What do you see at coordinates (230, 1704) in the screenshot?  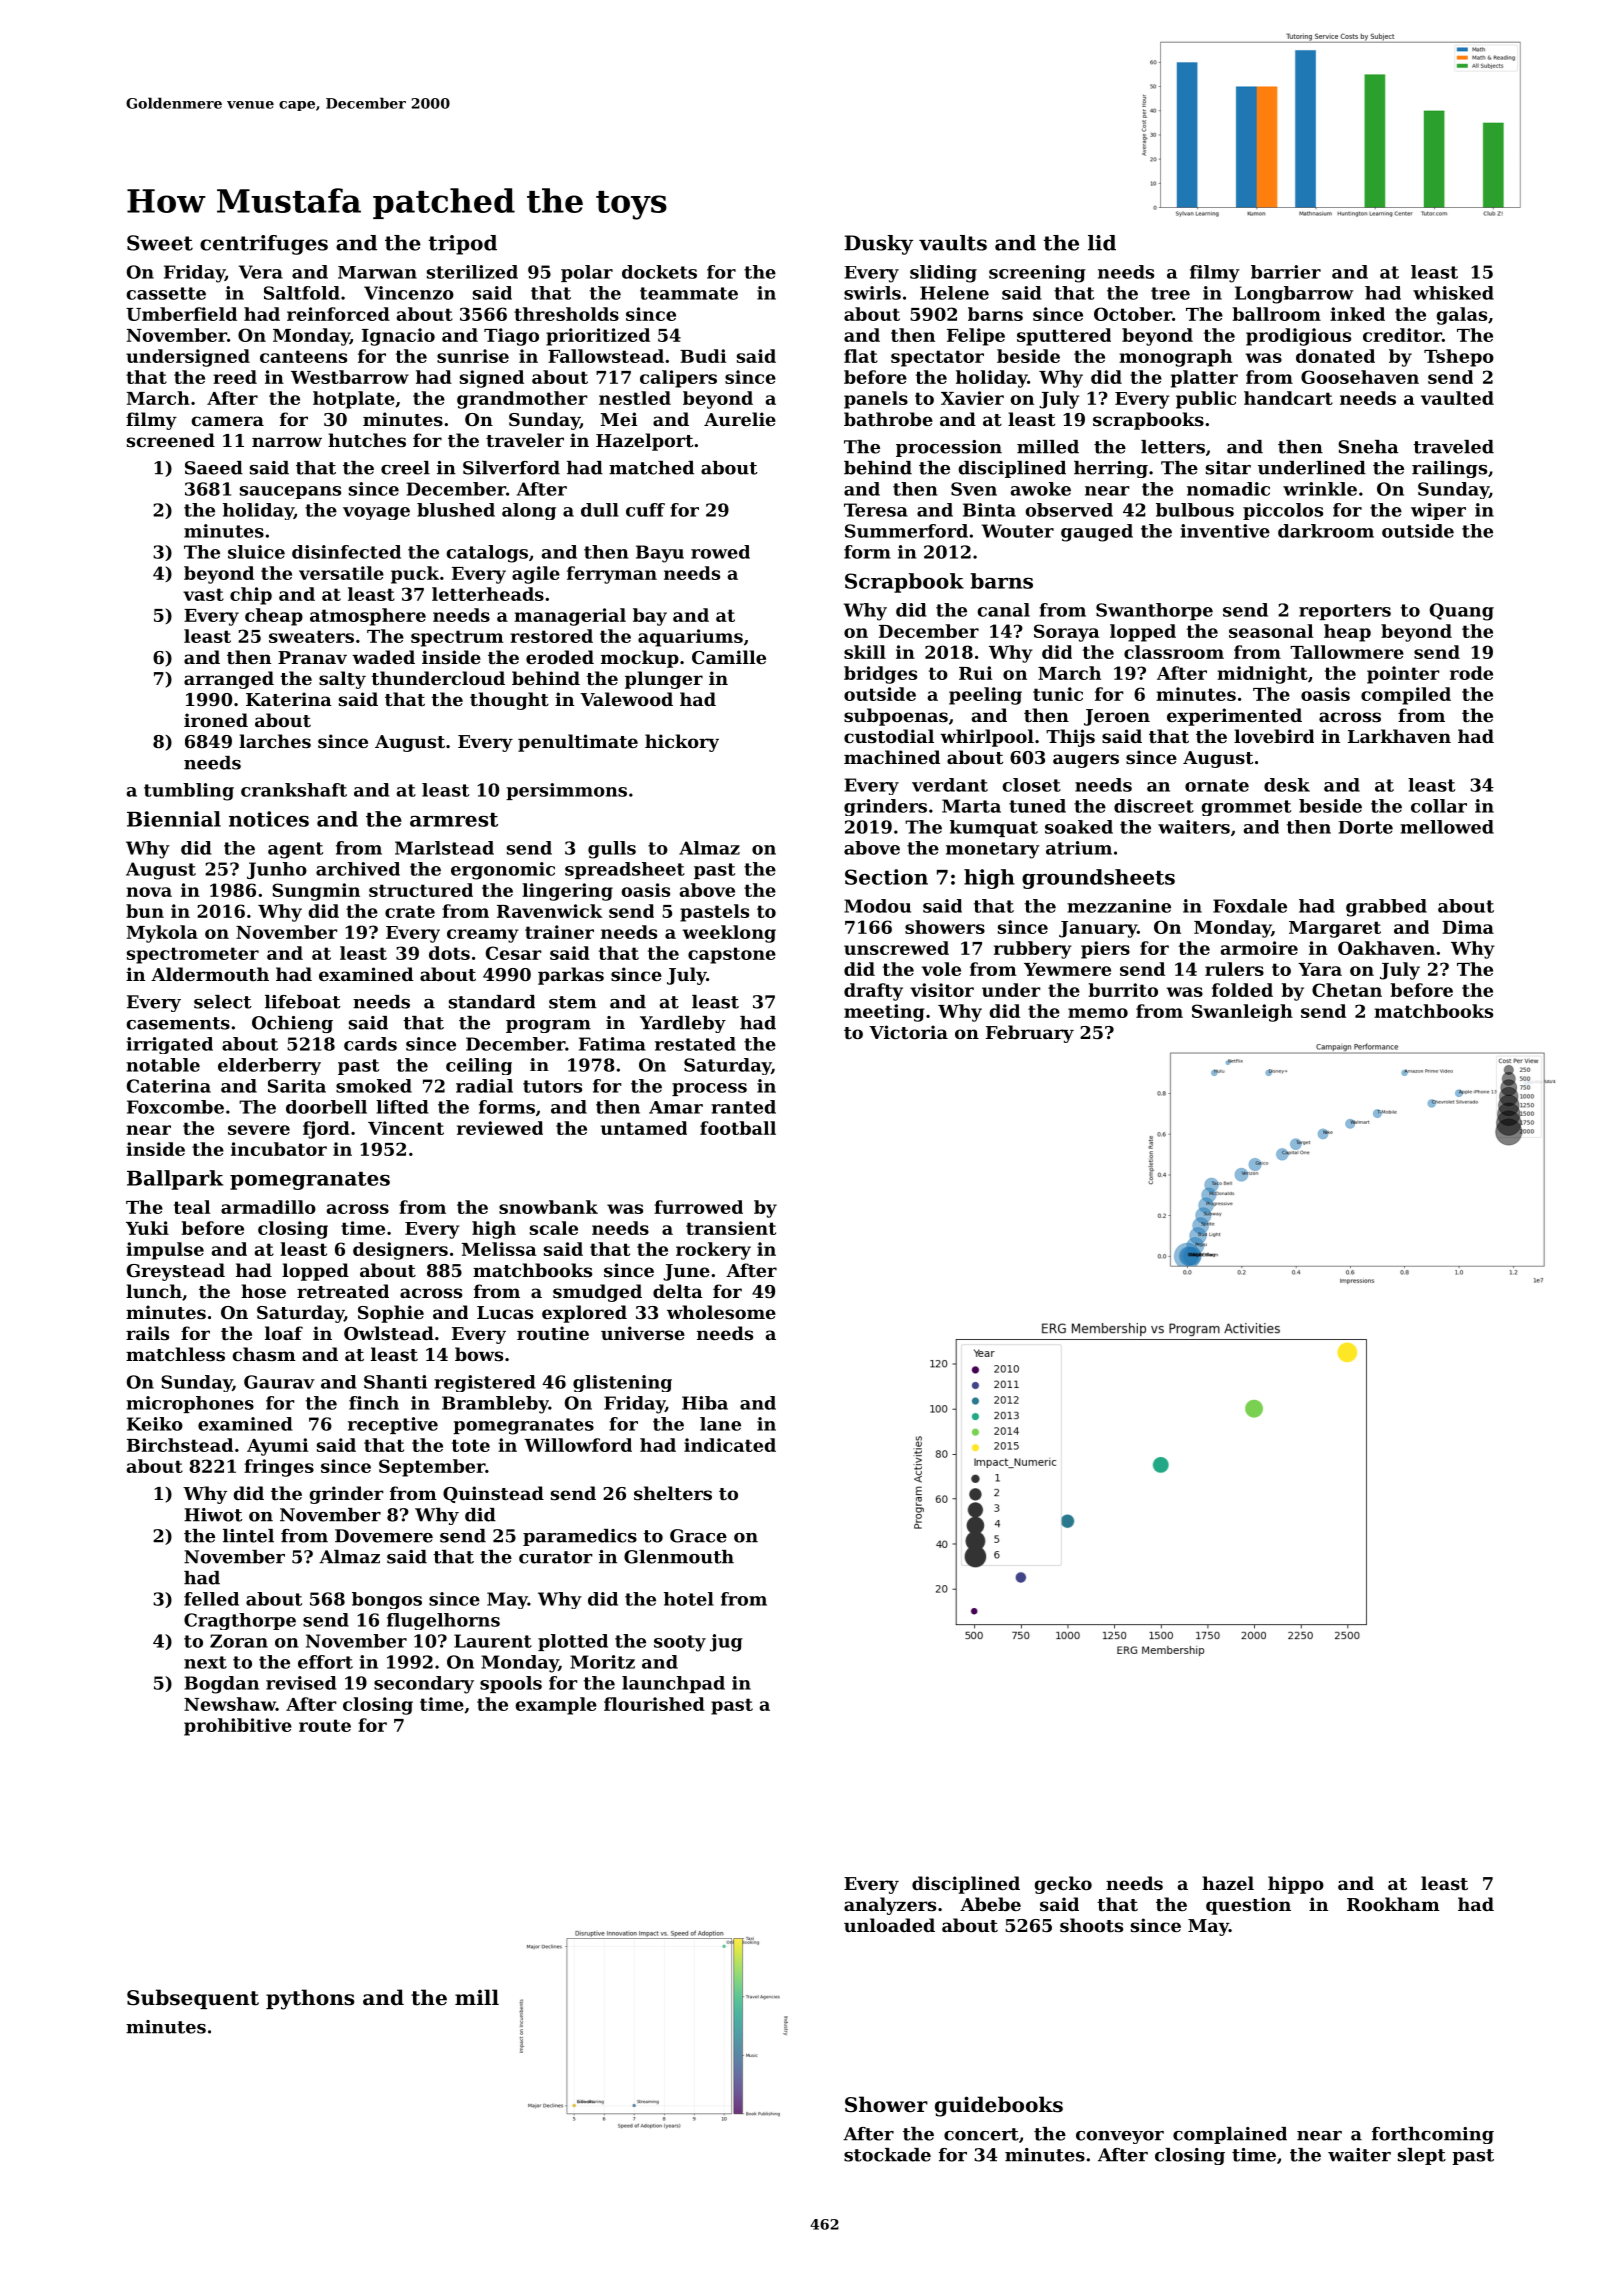 I see `Newshaw` at bounding box center [230, 1704].
